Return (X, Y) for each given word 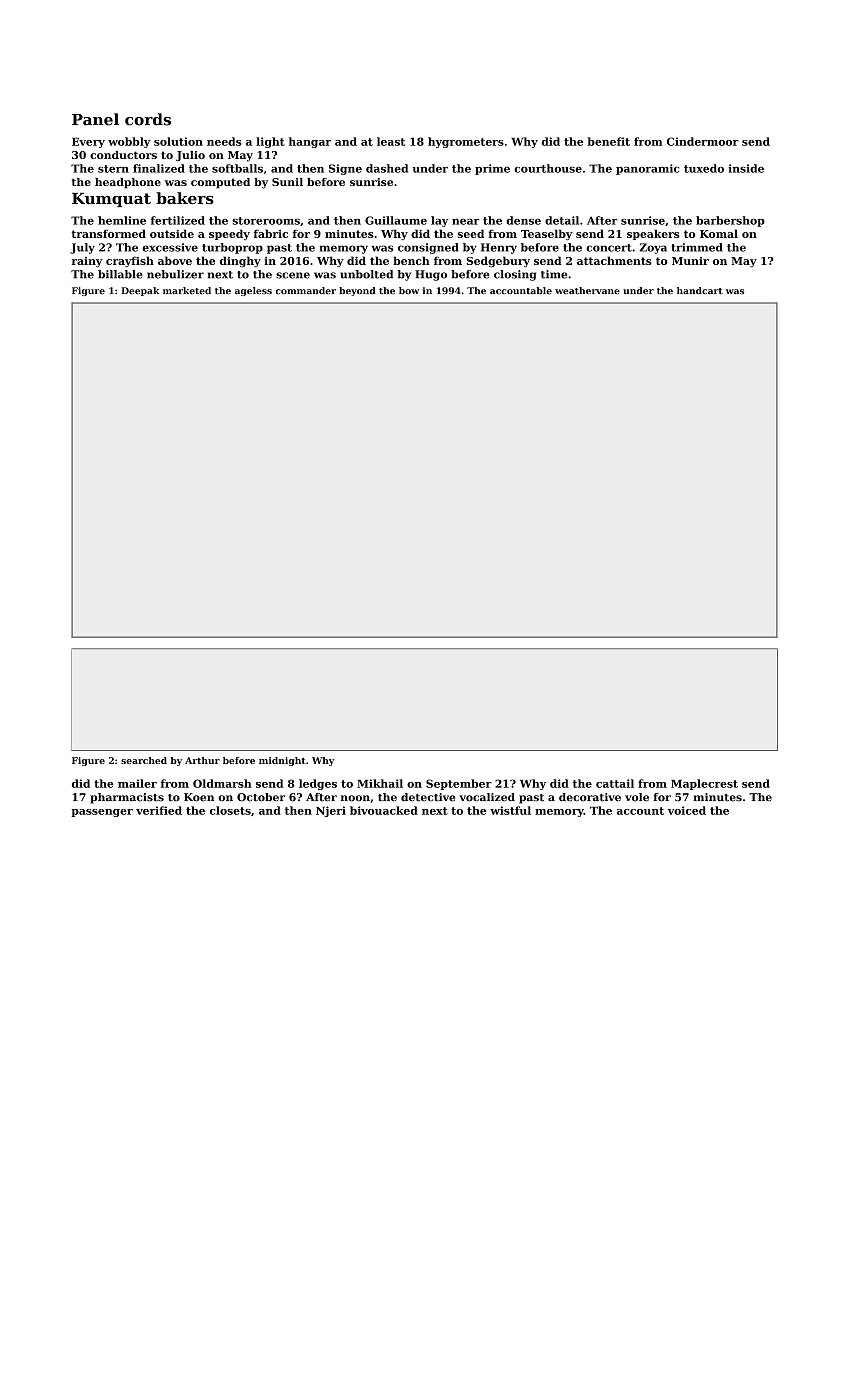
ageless (253, 291)
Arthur (202, 760)
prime (492, 169)
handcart (700, 290)
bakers (185, 198)
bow (409, 290)
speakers (653, 234)
